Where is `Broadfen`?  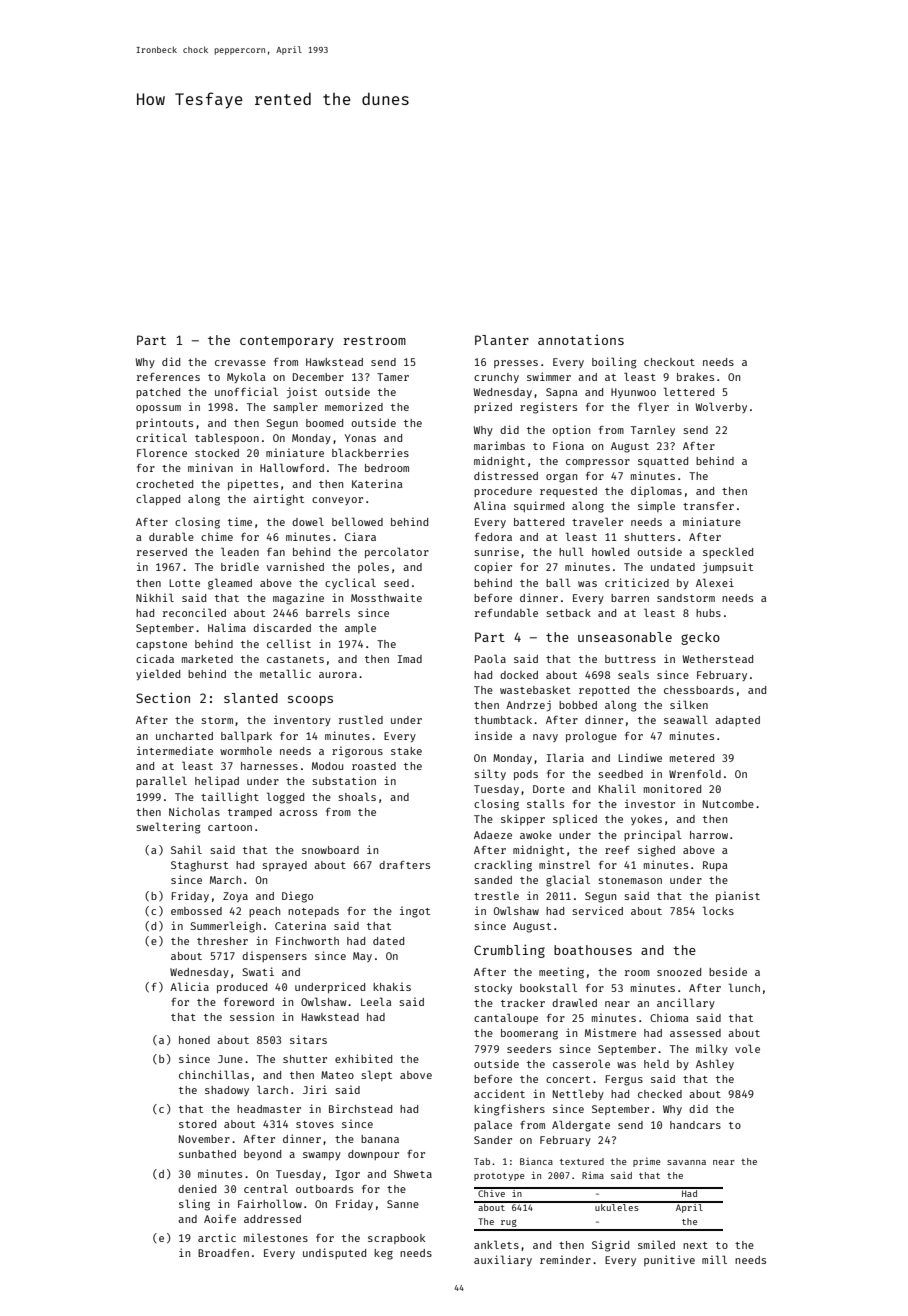 Broadfen is located at coordinates (223, 1253).
